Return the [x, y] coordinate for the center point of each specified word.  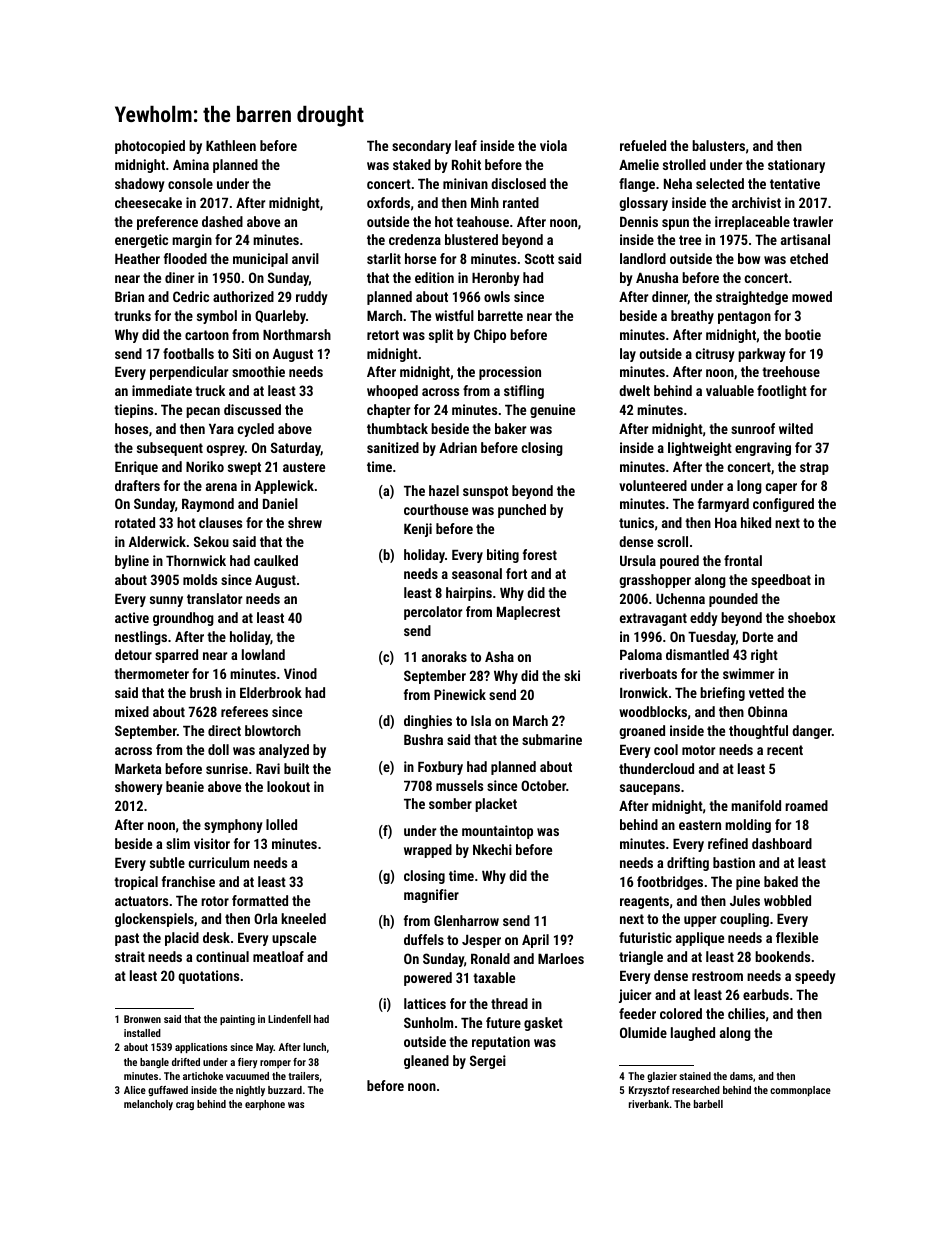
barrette [500, 315]
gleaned [426, 1062]
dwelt [634, 390]
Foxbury [440, 768]
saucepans [650, 789]
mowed [812, 296]
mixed [132, 711]
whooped [392, 392]
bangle [154, 1063]
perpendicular [189, 373]
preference [167, 223]
